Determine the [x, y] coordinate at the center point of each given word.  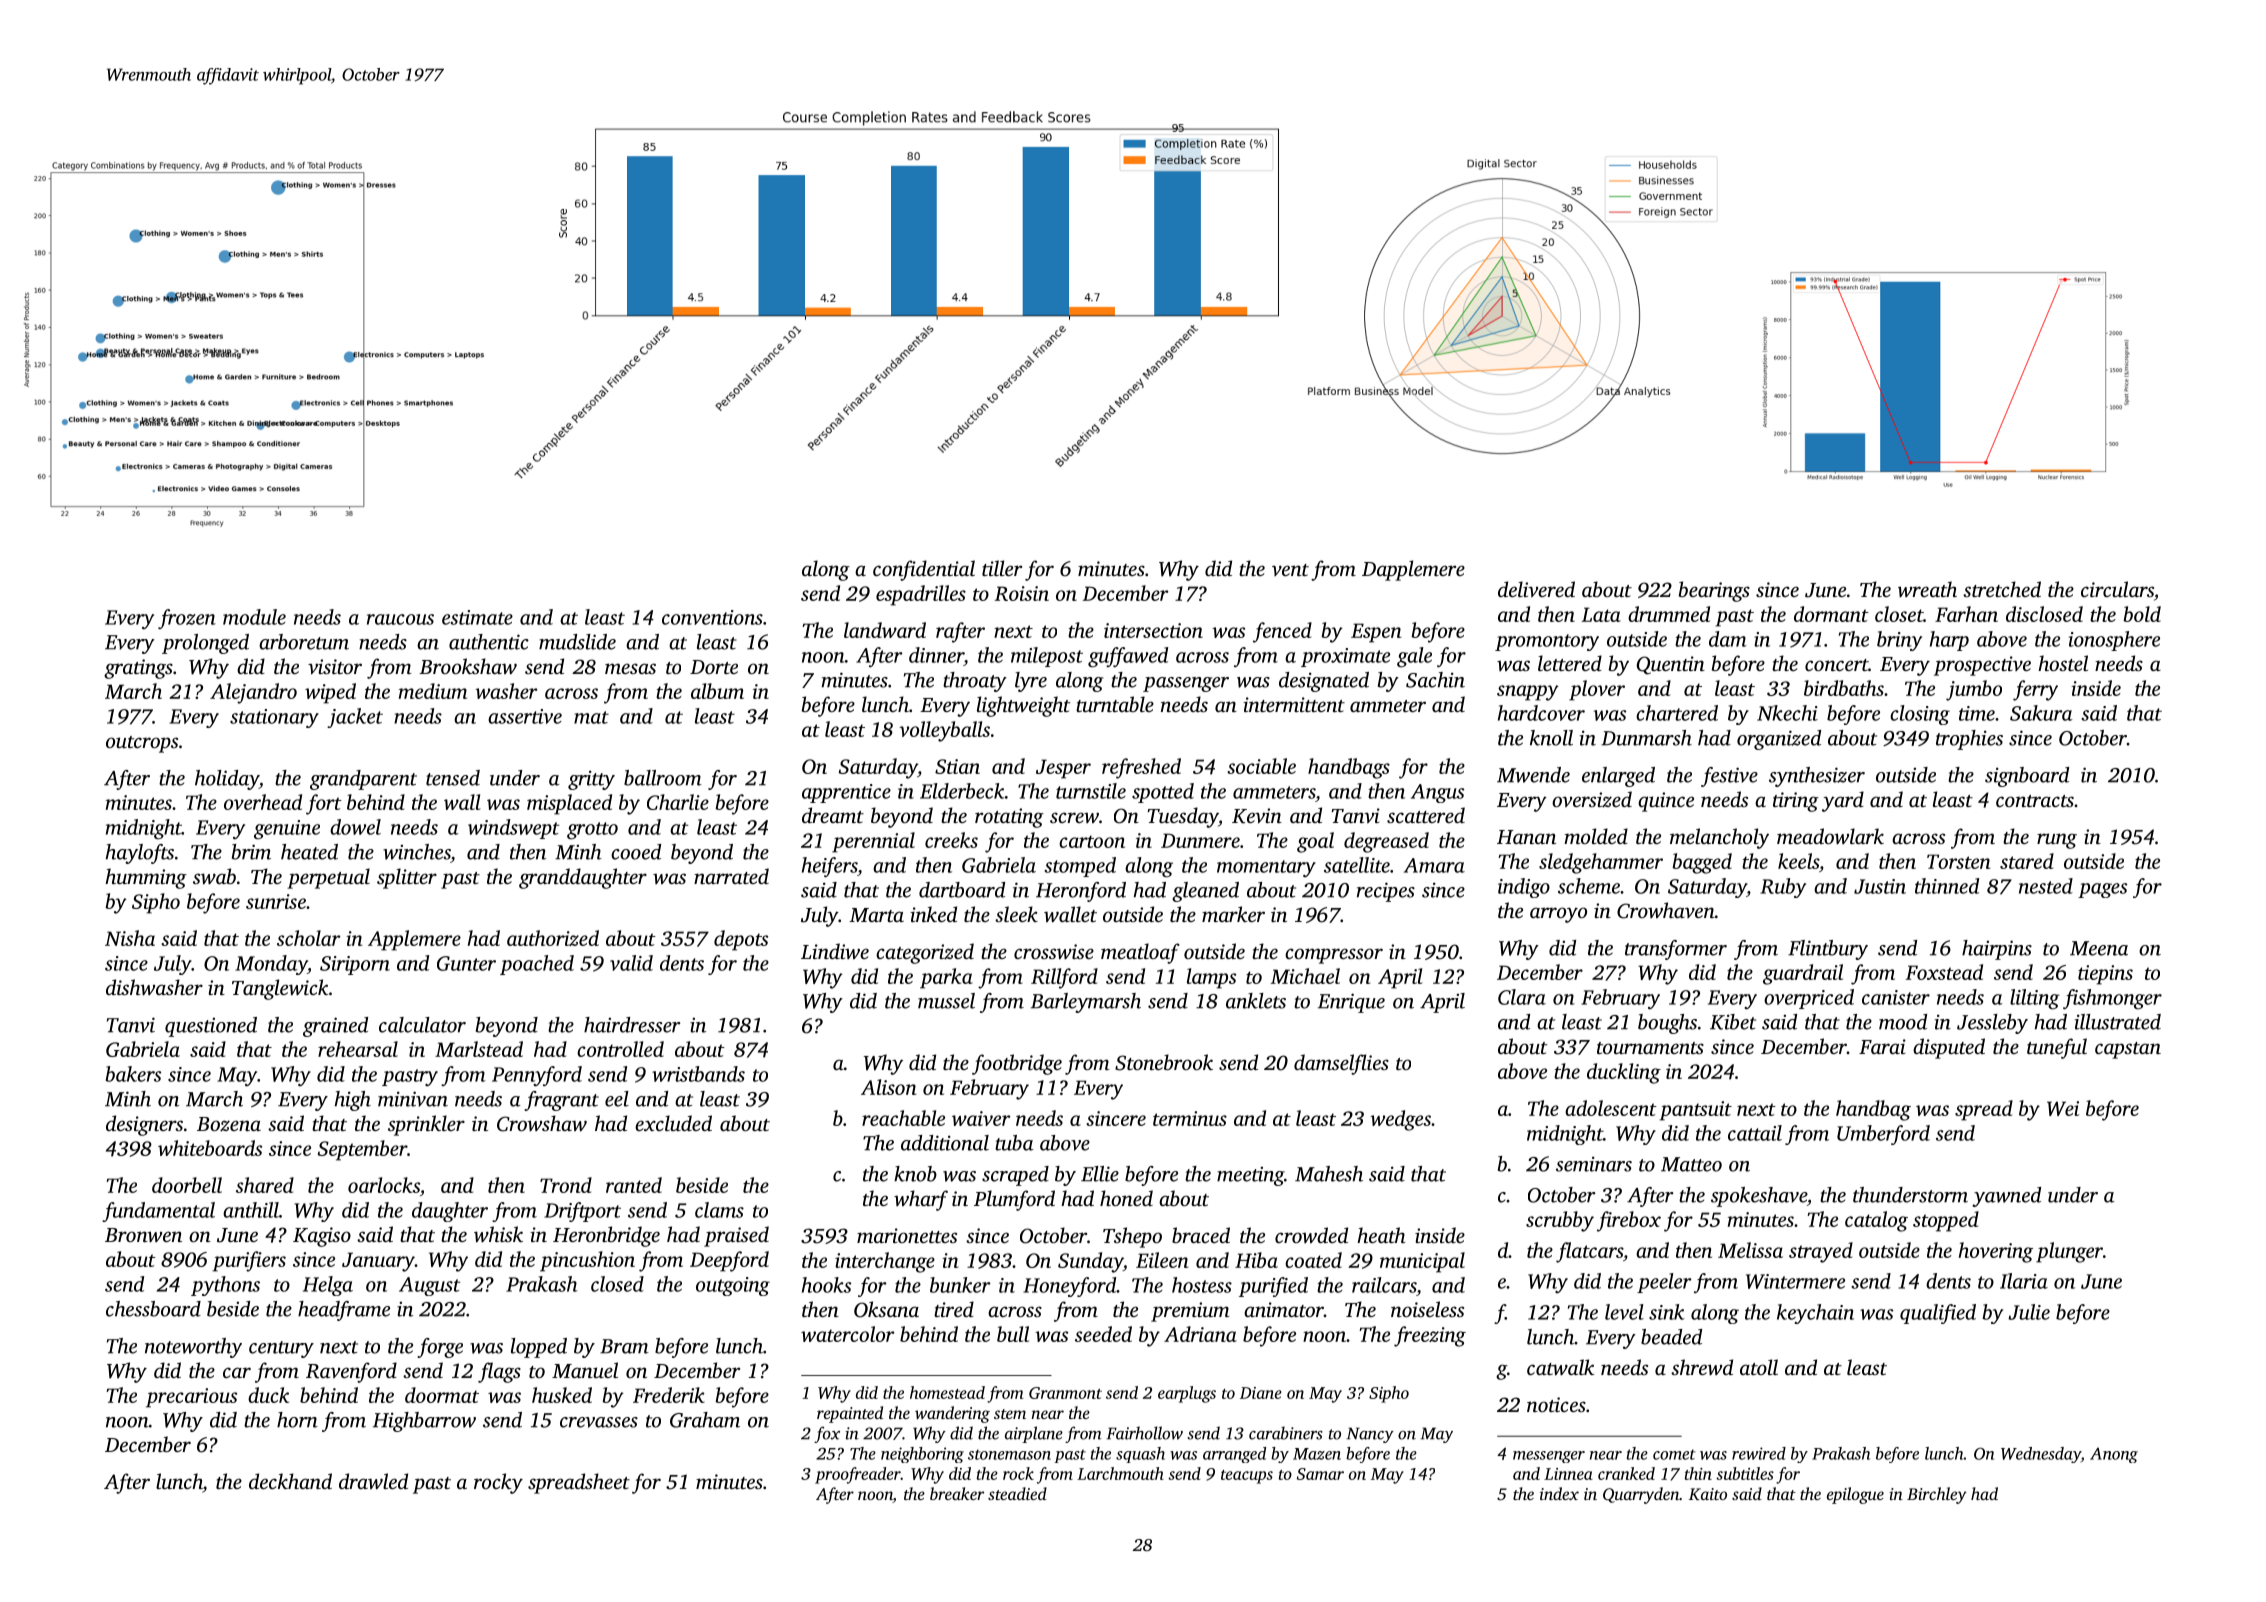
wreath [1927, 589]
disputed [1949, 1048]
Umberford [1883, 1135]
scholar [308, 938]
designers [144, 1125]
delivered [1536, 589]
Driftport [582, 1212]
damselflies [1341, 1064]
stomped [1080, 867]
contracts [2035, 801]
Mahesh [1329, 1174]
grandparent [363, 780]
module [254, 617]
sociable [1261, 766]
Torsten [1958, 861]
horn [297, 1420]
